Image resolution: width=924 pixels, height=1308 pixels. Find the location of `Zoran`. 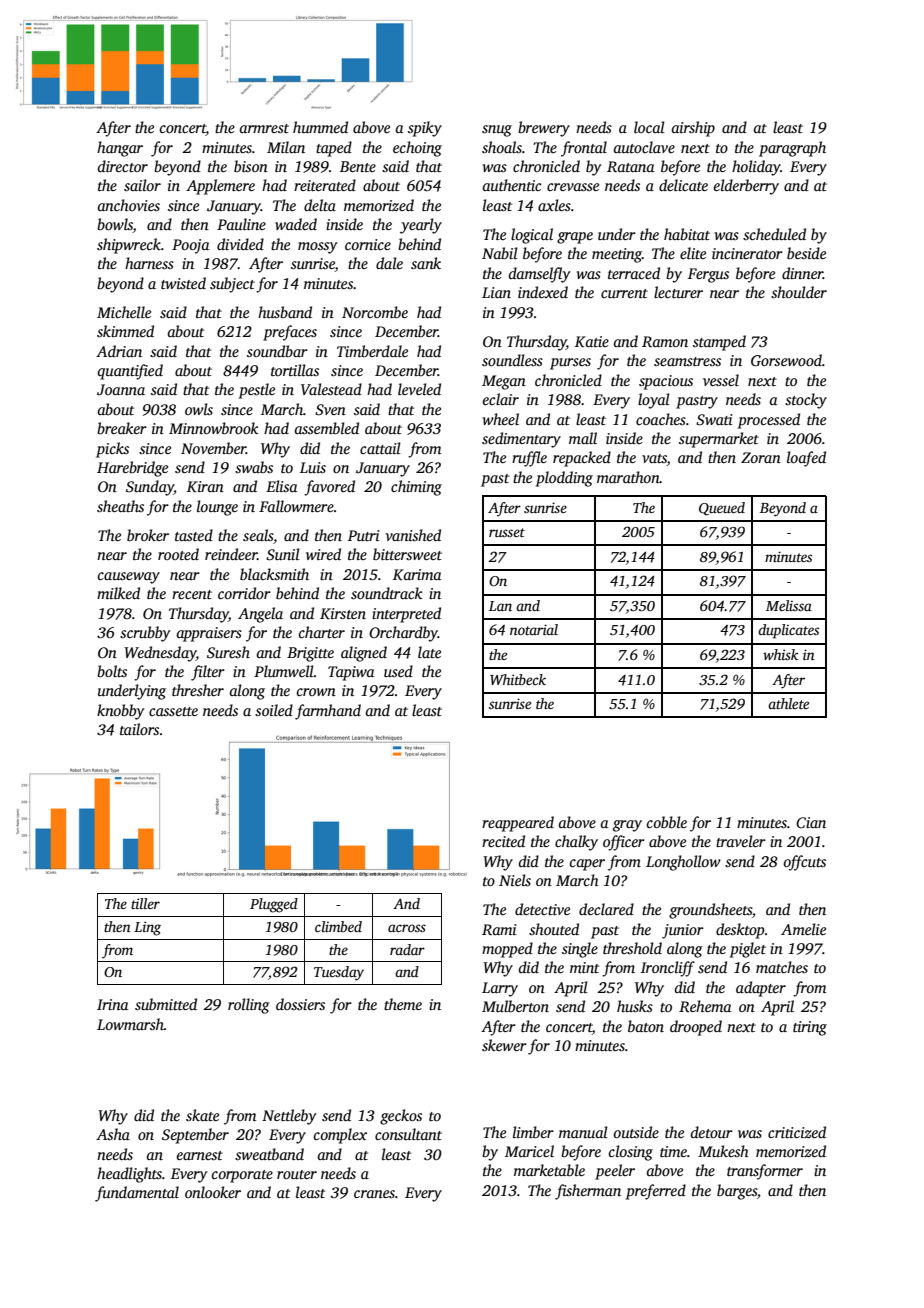

Zoran is located at coordinates (761, 457).
